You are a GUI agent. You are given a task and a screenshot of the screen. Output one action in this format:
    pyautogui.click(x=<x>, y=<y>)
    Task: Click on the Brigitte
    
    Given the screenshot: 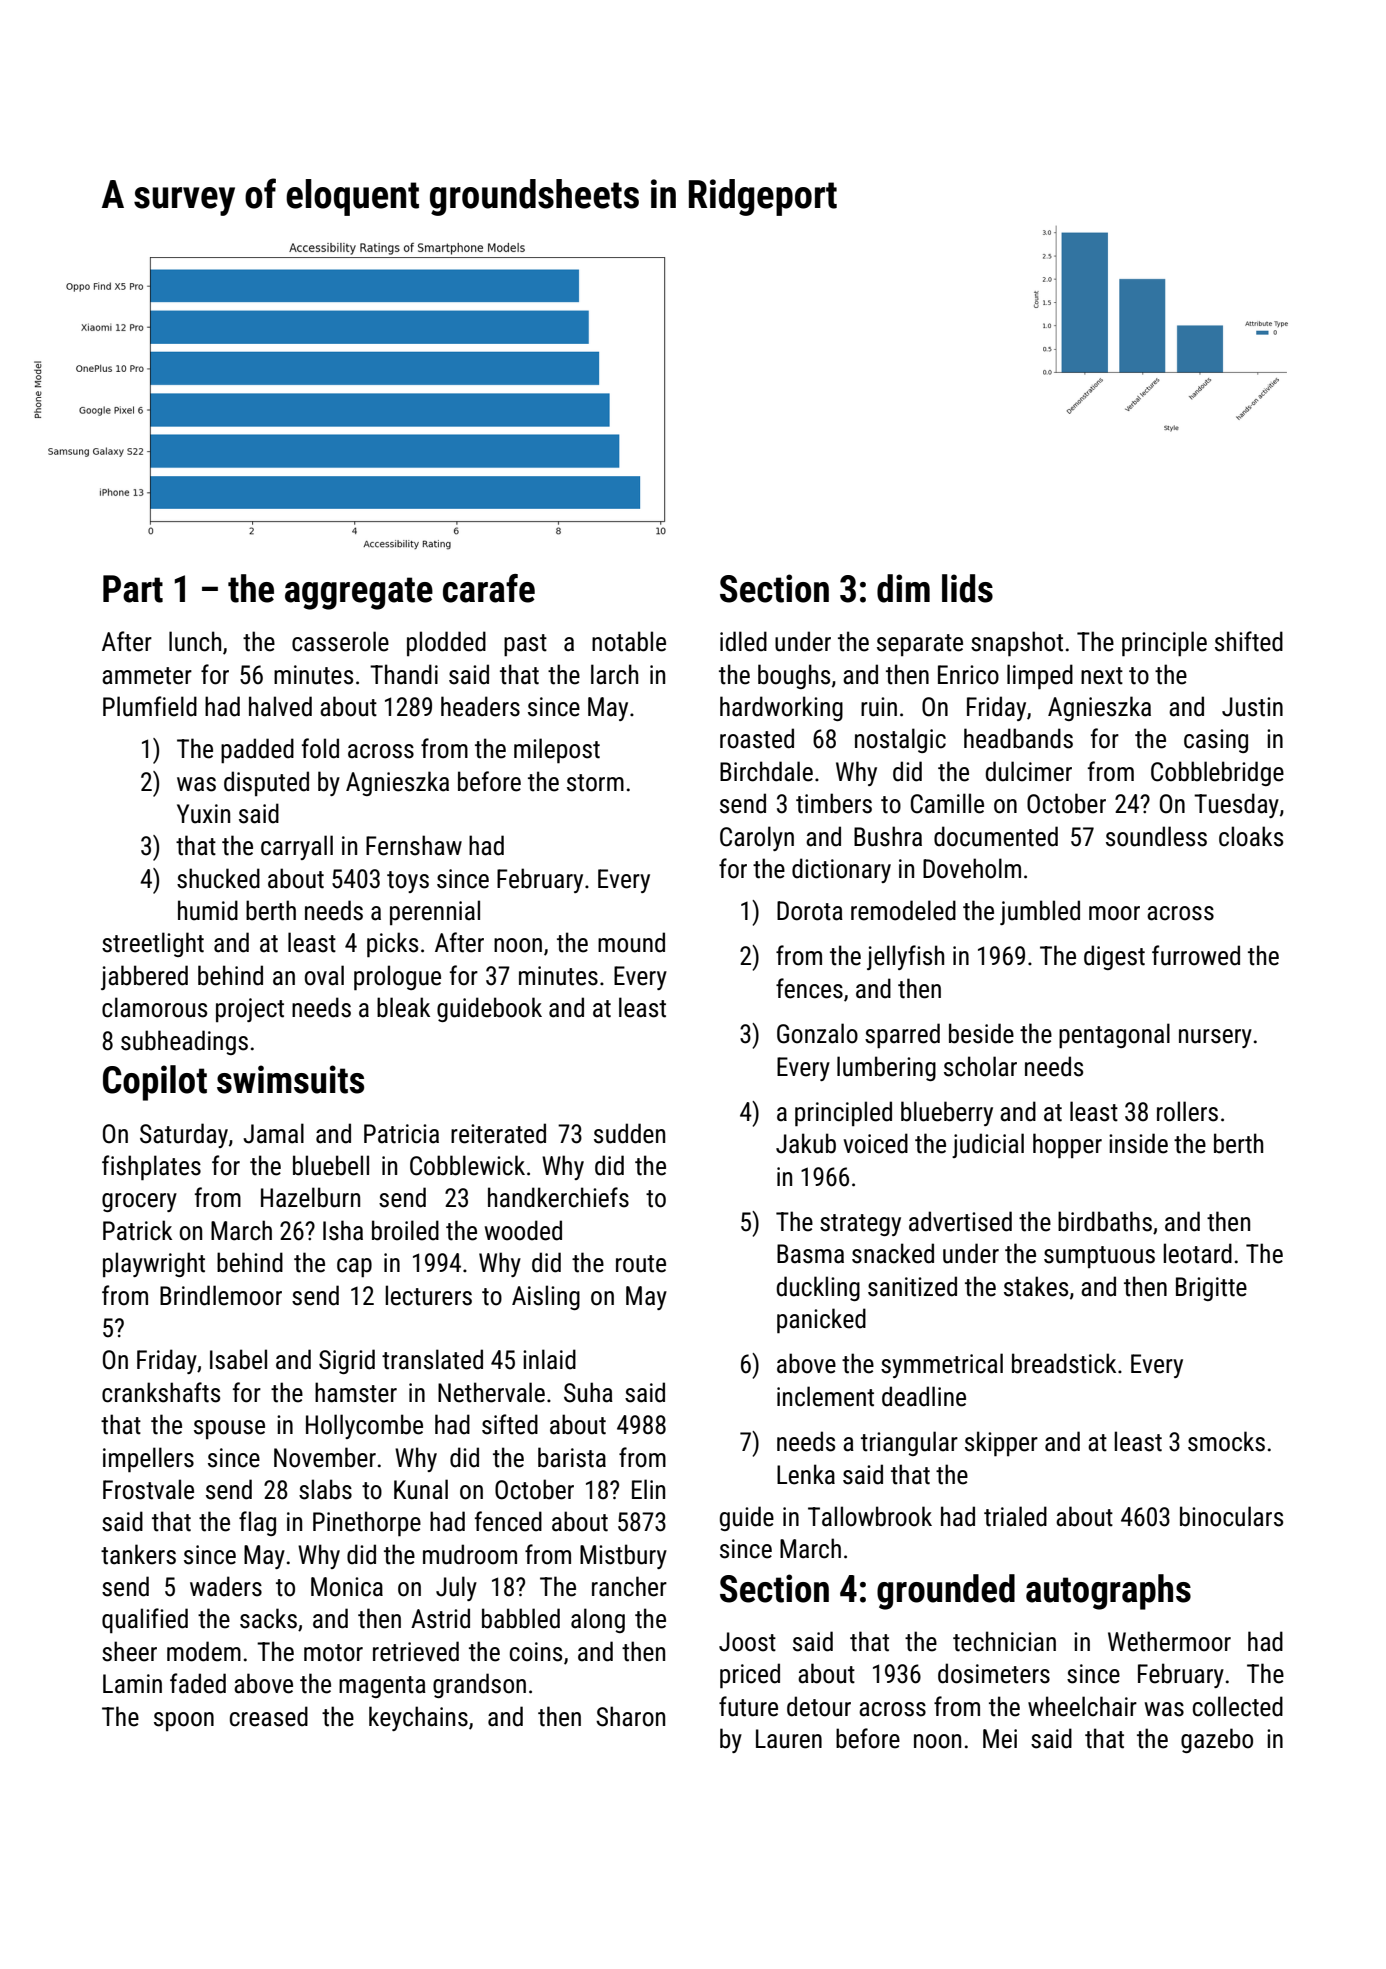 What is the action you would take?
    pyautogui.click(x=1211, y=1289)
